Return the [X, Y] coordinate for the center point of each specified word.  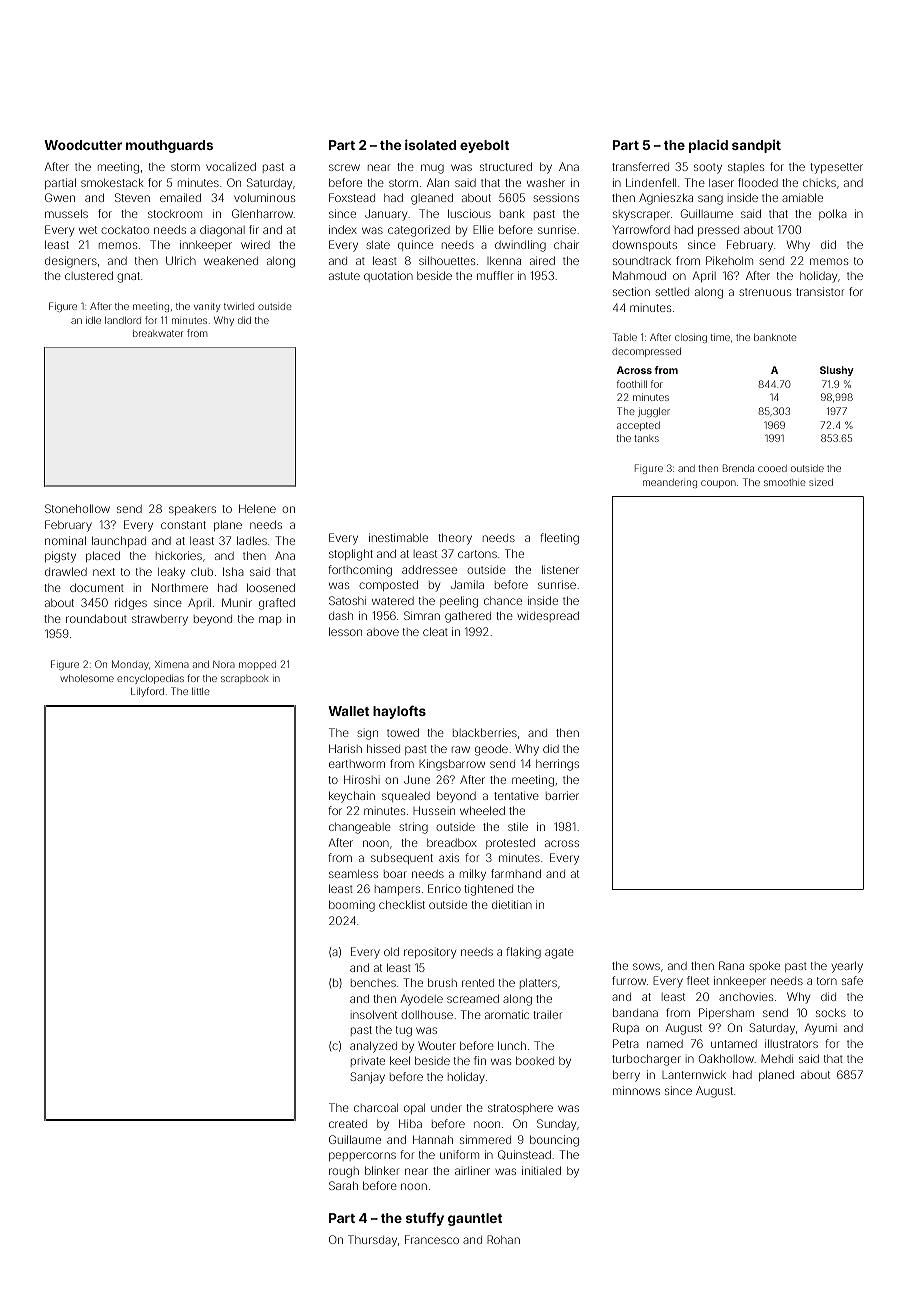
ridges [131, 604]
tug [404, 1031]
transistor [820, 291]
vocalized [231, 166]
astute [344, 276]
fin [480, 1060]
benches [373, 983]
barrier [562, 795]
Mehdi [777, 1058]
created [348, 1124]
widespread [548, 616]
